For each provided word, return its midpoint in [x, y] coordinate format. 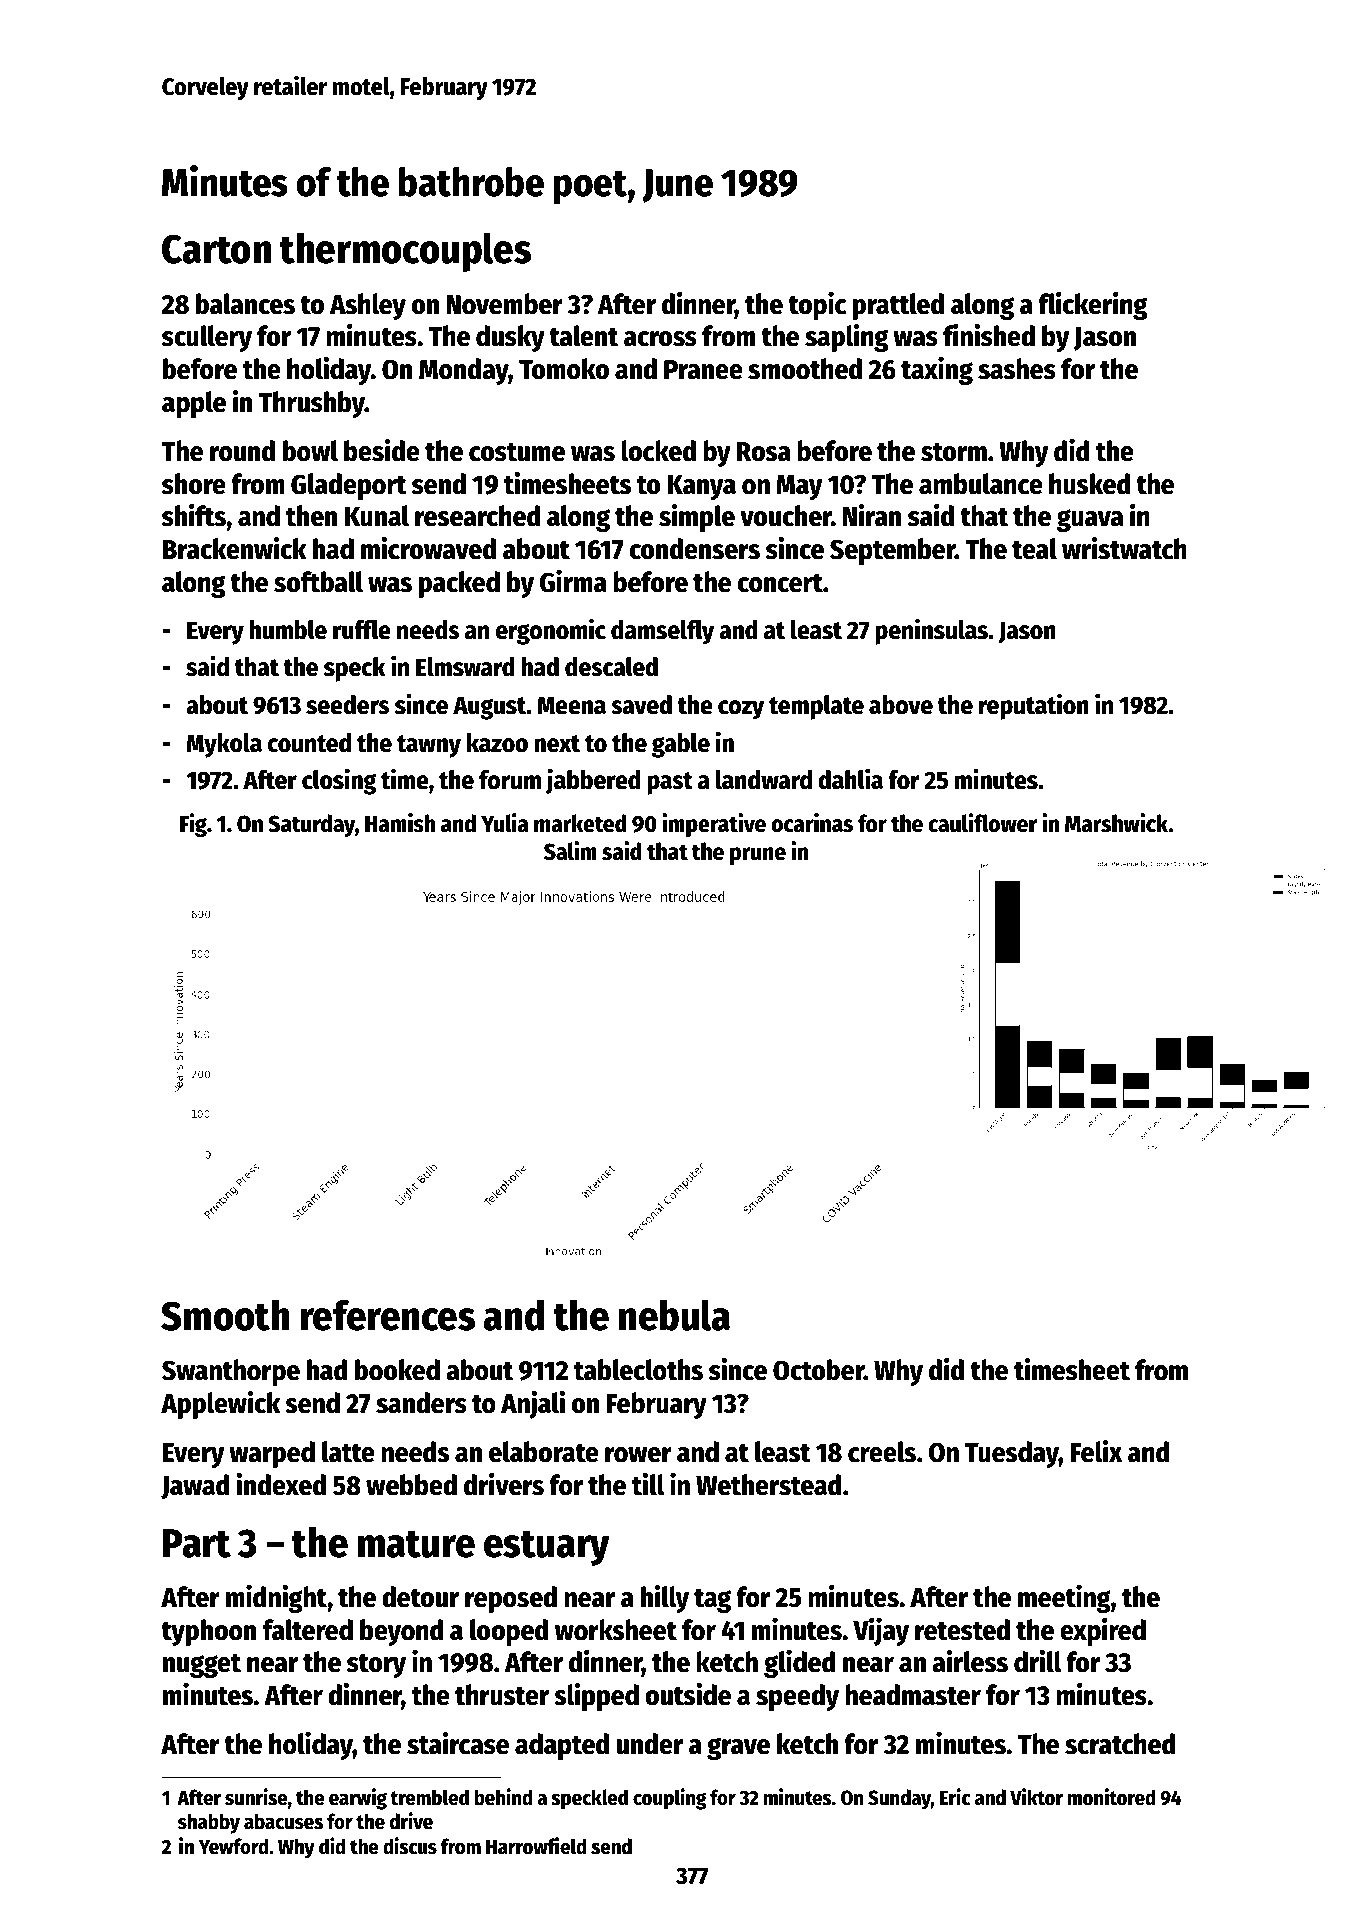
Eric [955, 1797]
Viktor [1036, 1797]
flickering [1092, 305]
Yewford [234, 1846]
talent [583, 336]
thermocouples [405, 252]
